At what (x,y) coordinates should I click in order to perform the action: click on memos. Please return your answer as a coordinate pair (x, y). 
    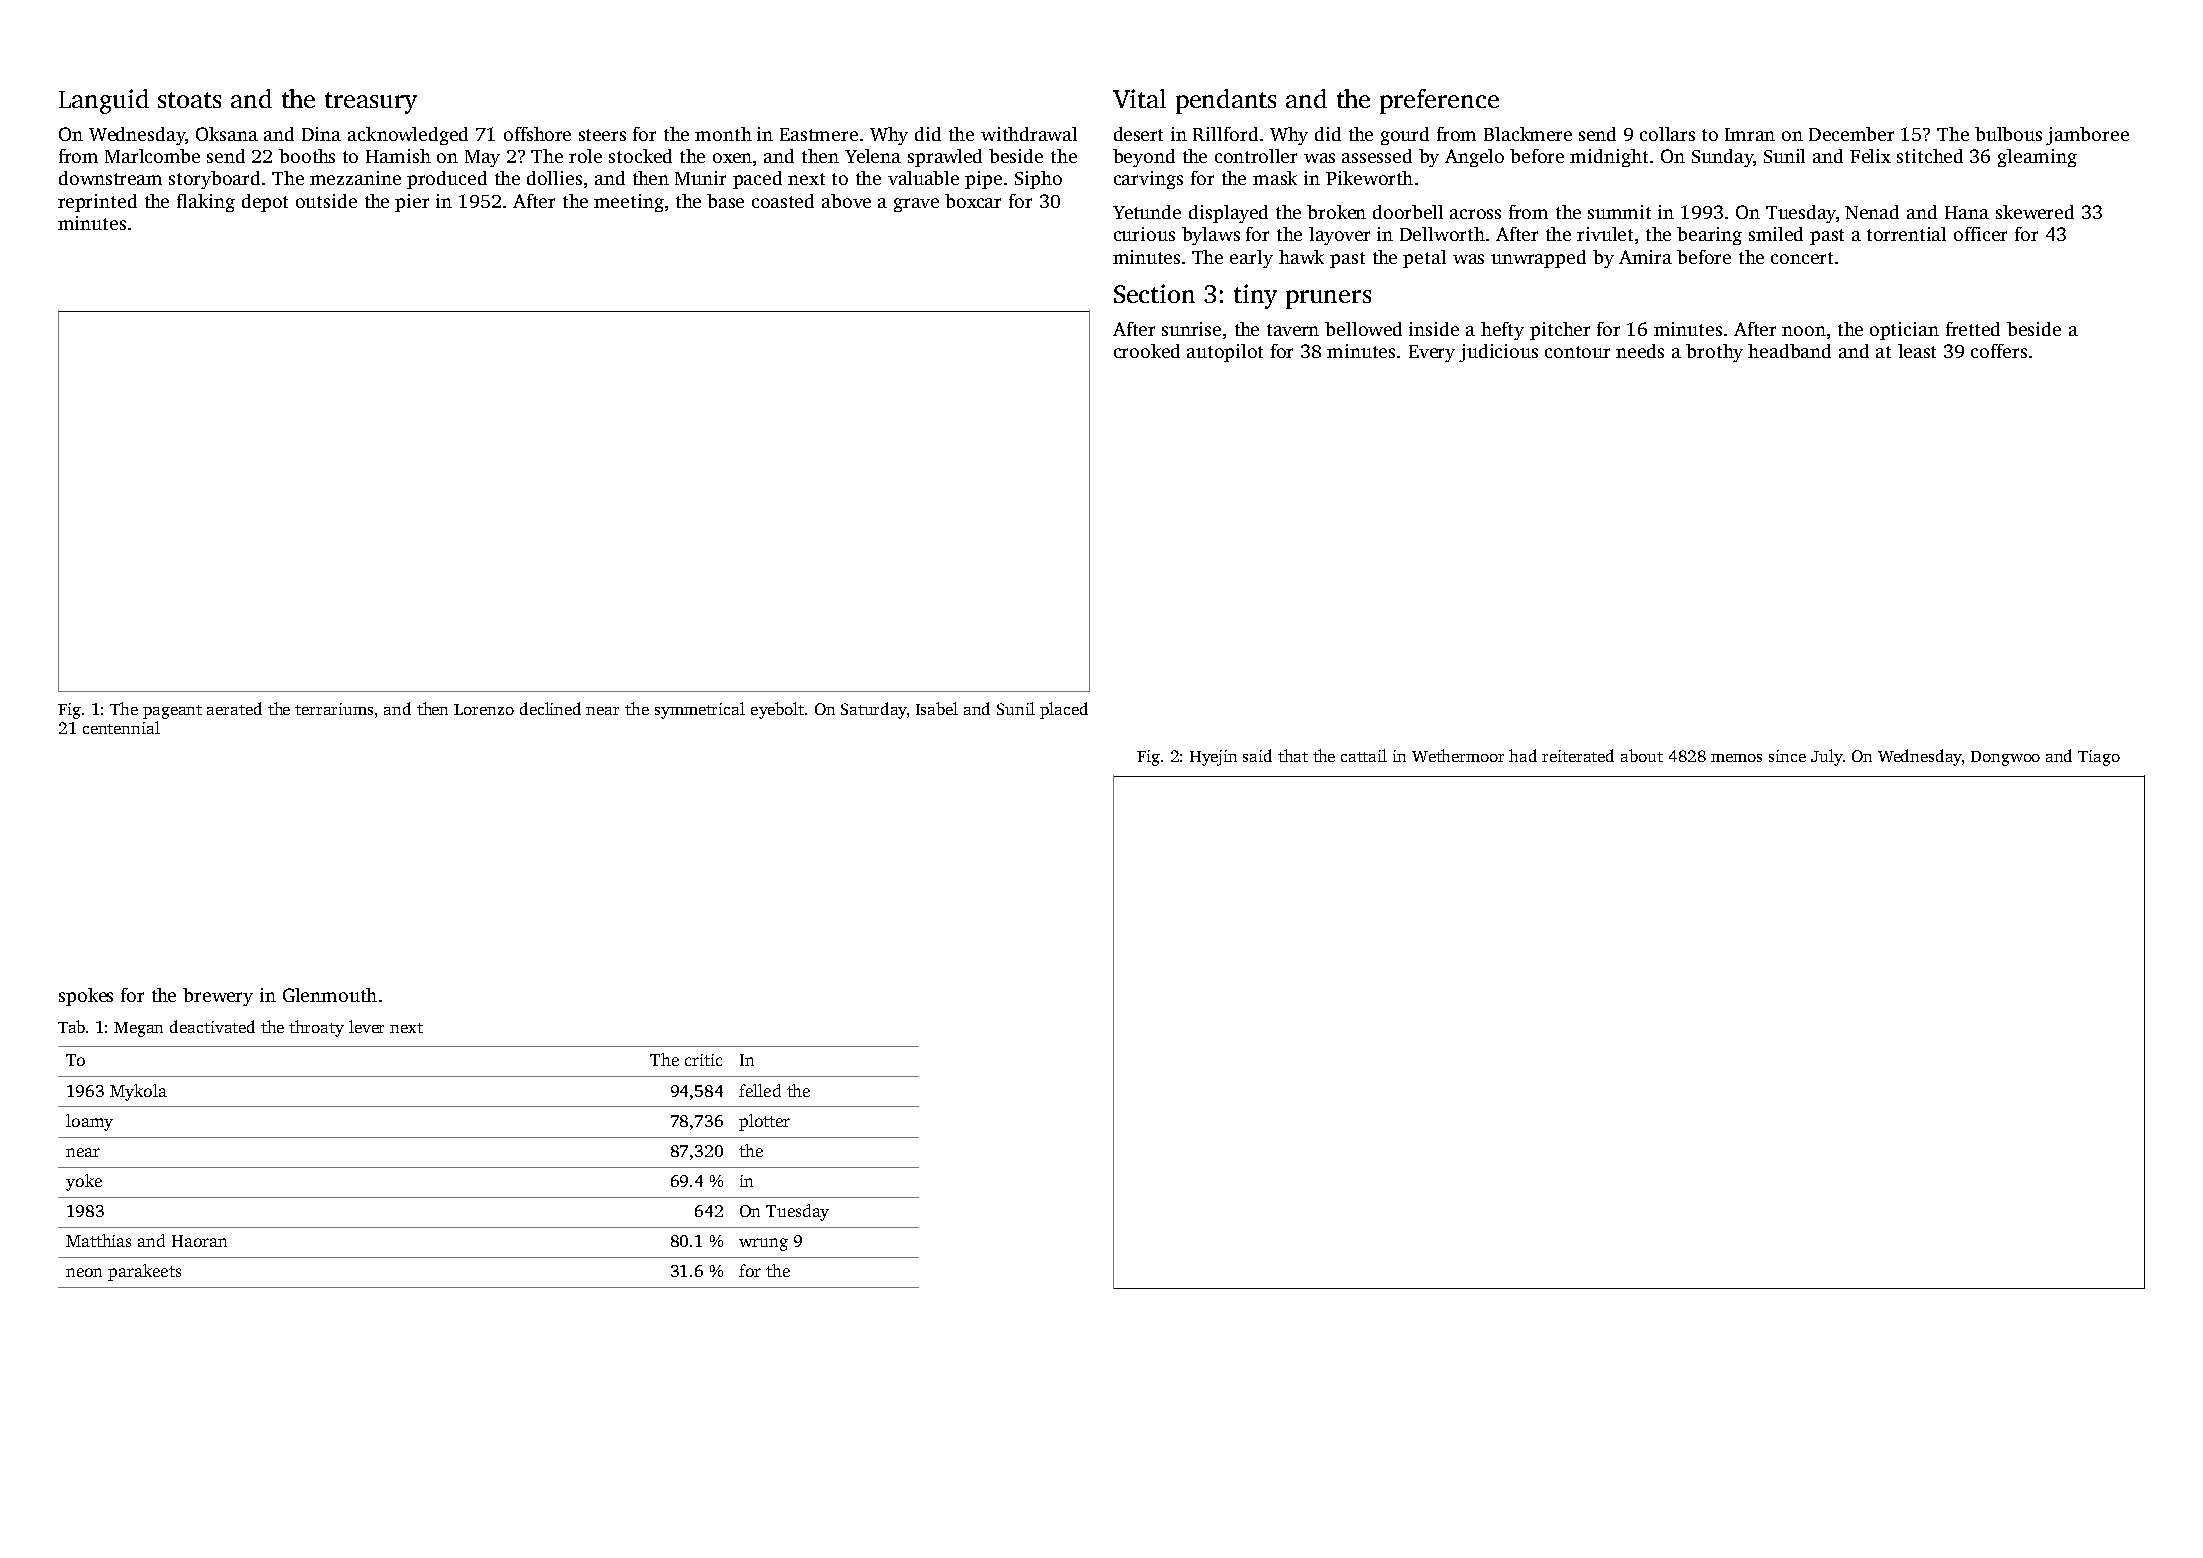
    Looking at the image, I should click on (1736, 758).
